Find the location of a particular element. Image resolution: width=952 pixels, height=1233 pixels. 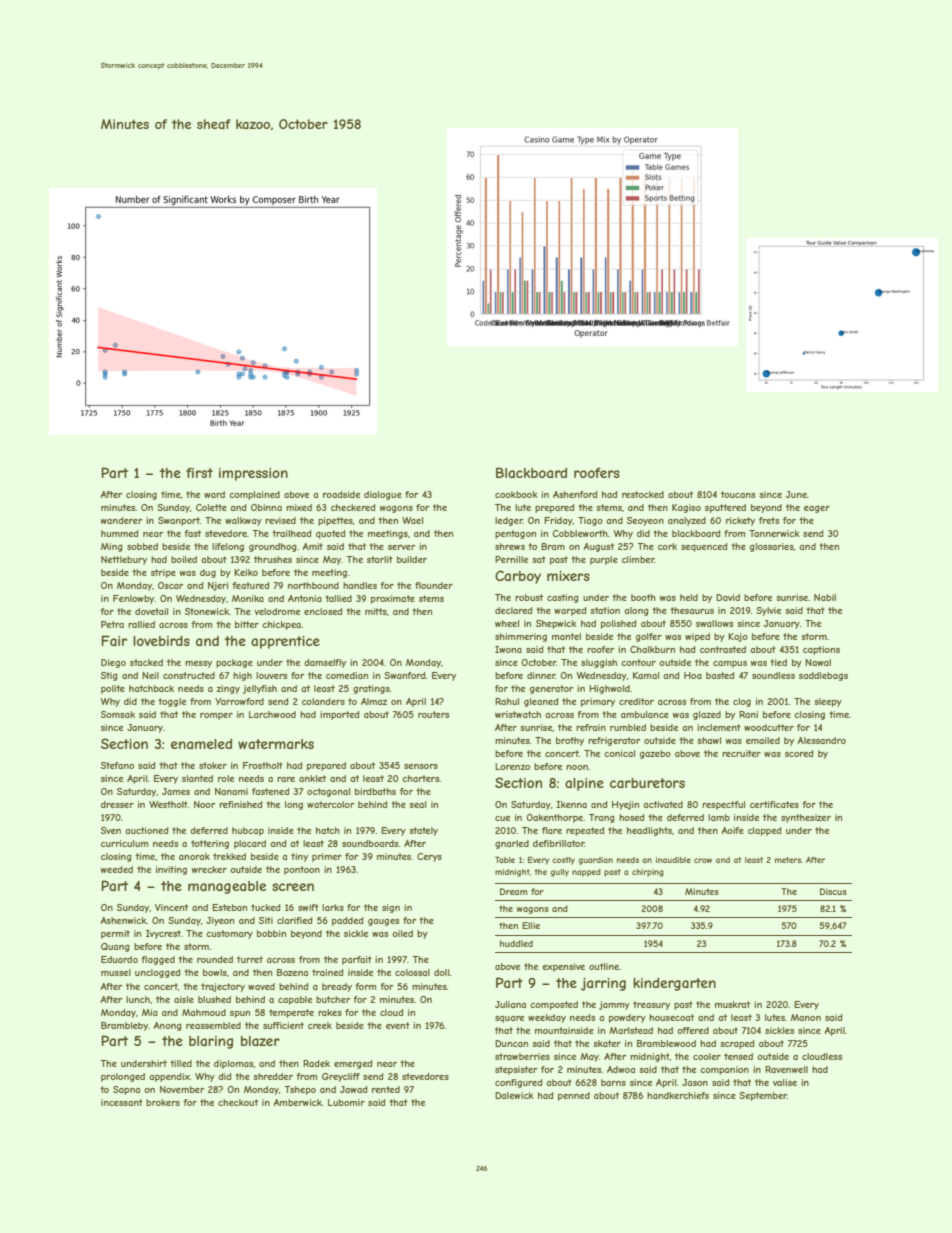

sleepy is located at coordinates (828, 702).
